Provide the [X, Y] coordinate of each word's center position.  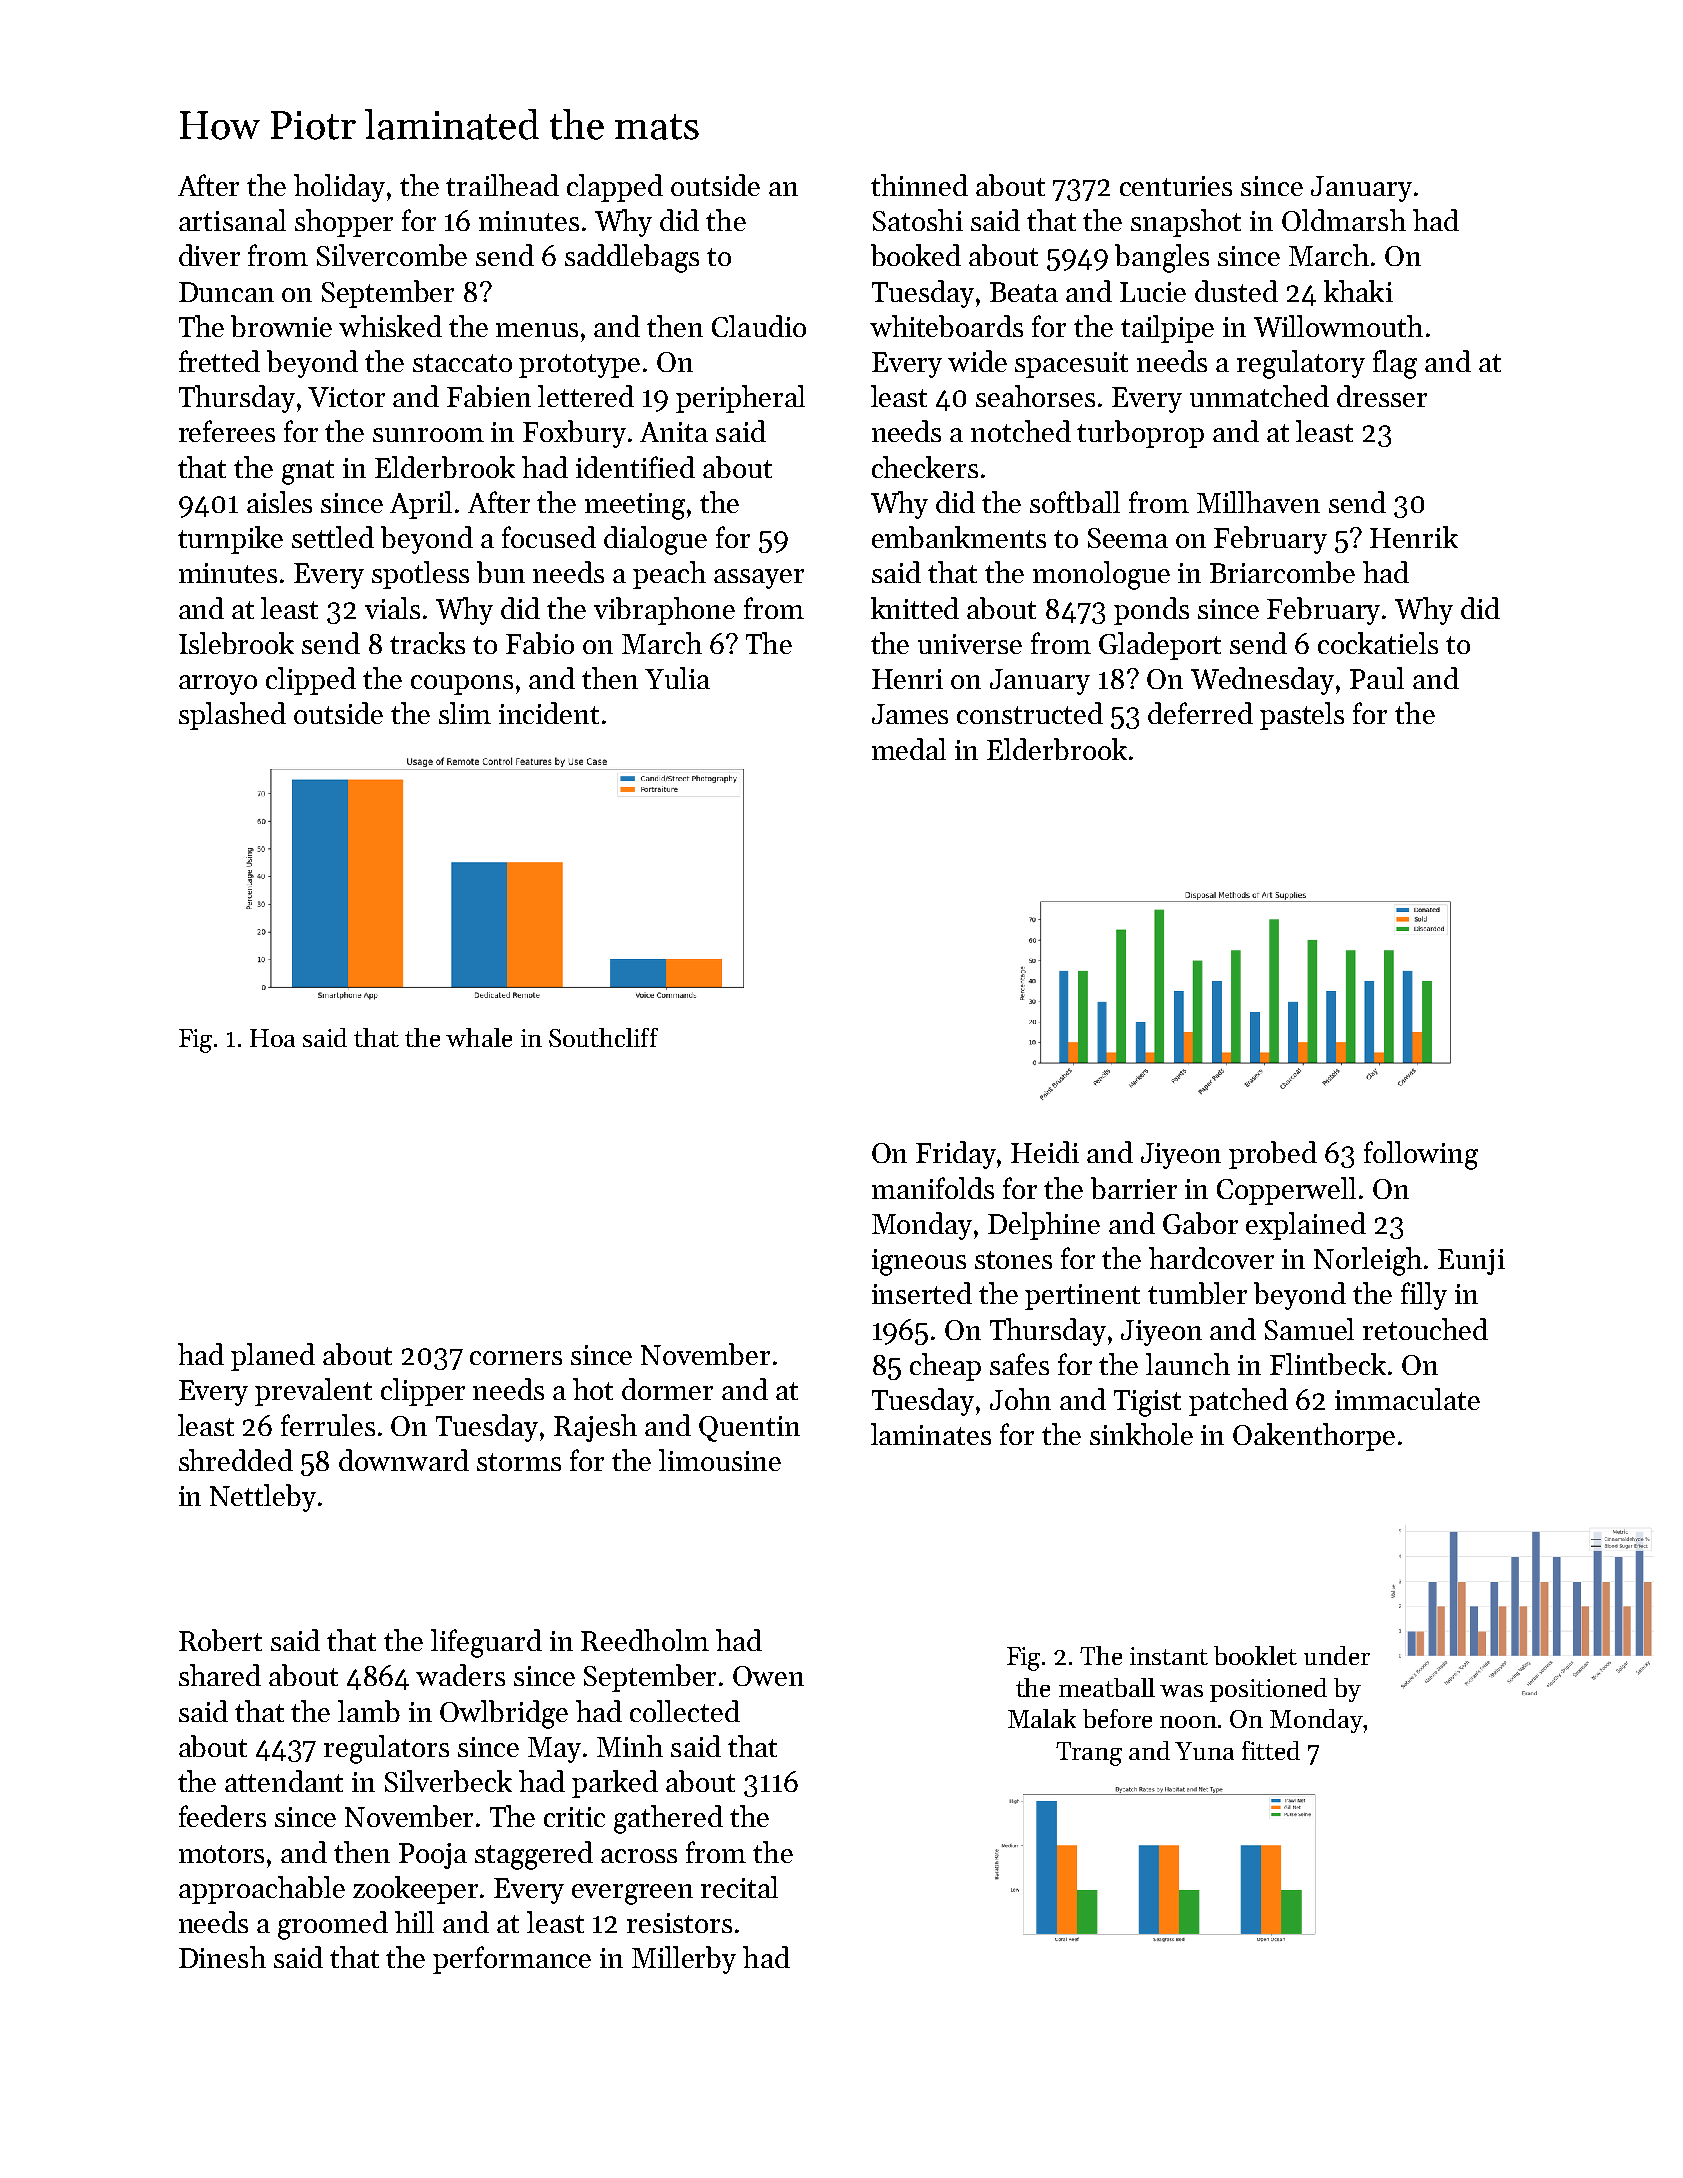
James [910, 714]
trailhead [502, 185]
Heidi [1045, 1152]
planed [273, 1357]
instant [1169, 1656]
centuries [1176, 186]
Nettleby [263, 1498]
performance [512, 1960]
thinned [919, 185]
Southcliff [603, 1037]
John [1020, 1399]
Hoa [272, 1038]
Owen [768, 1676]
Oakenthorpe [1314, 1437]
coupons [462, 685]
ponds [1151, 611]
